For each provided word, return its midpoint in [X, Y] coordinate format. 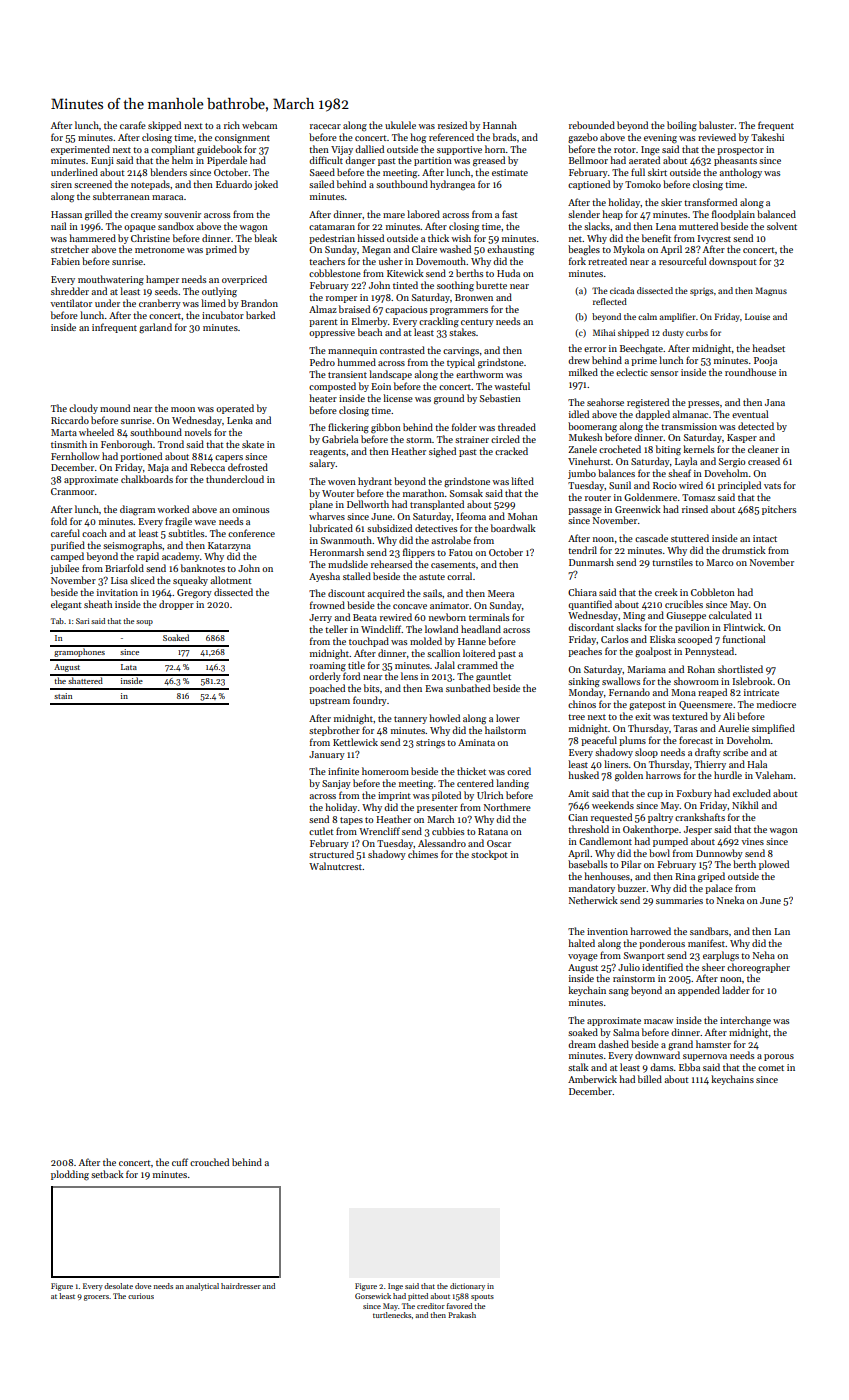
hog [418, 138]
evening [660, 139]
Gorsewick [373, 1296]
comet [771, 1068]
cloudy [83, 409]
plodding [70, 1175]
